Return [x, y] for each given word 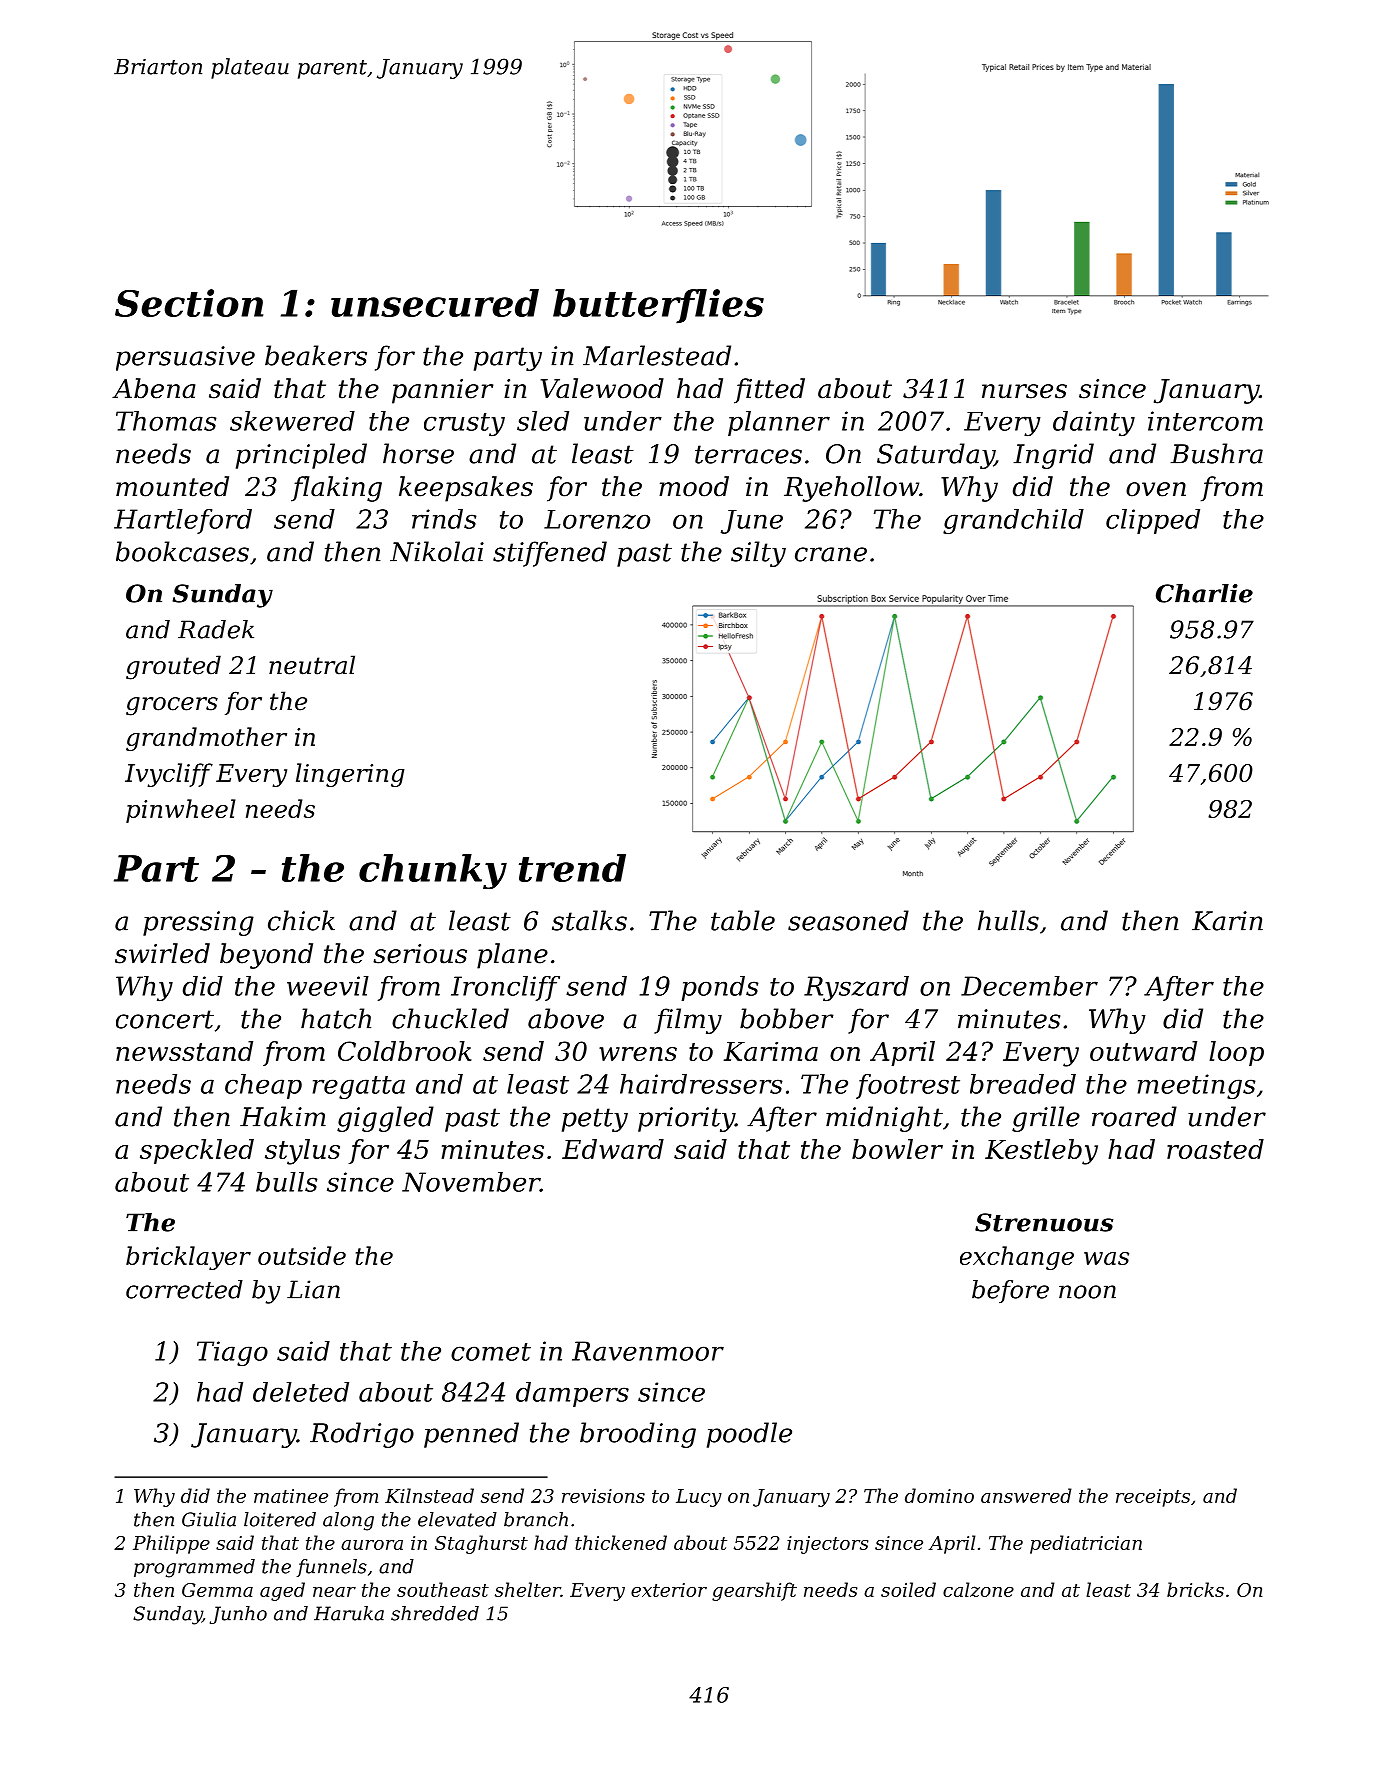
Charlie [1204, 593]
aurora [372, 1545]
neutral [312, 665]
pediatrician [1086, 1544]
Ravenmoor [648, 1351]
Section [189, 303]
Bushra [1216, 453]
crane [831, 554]
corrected [184, 1289]
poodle [749, 1435]
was [1106, 1258]
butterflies [658, 306]
